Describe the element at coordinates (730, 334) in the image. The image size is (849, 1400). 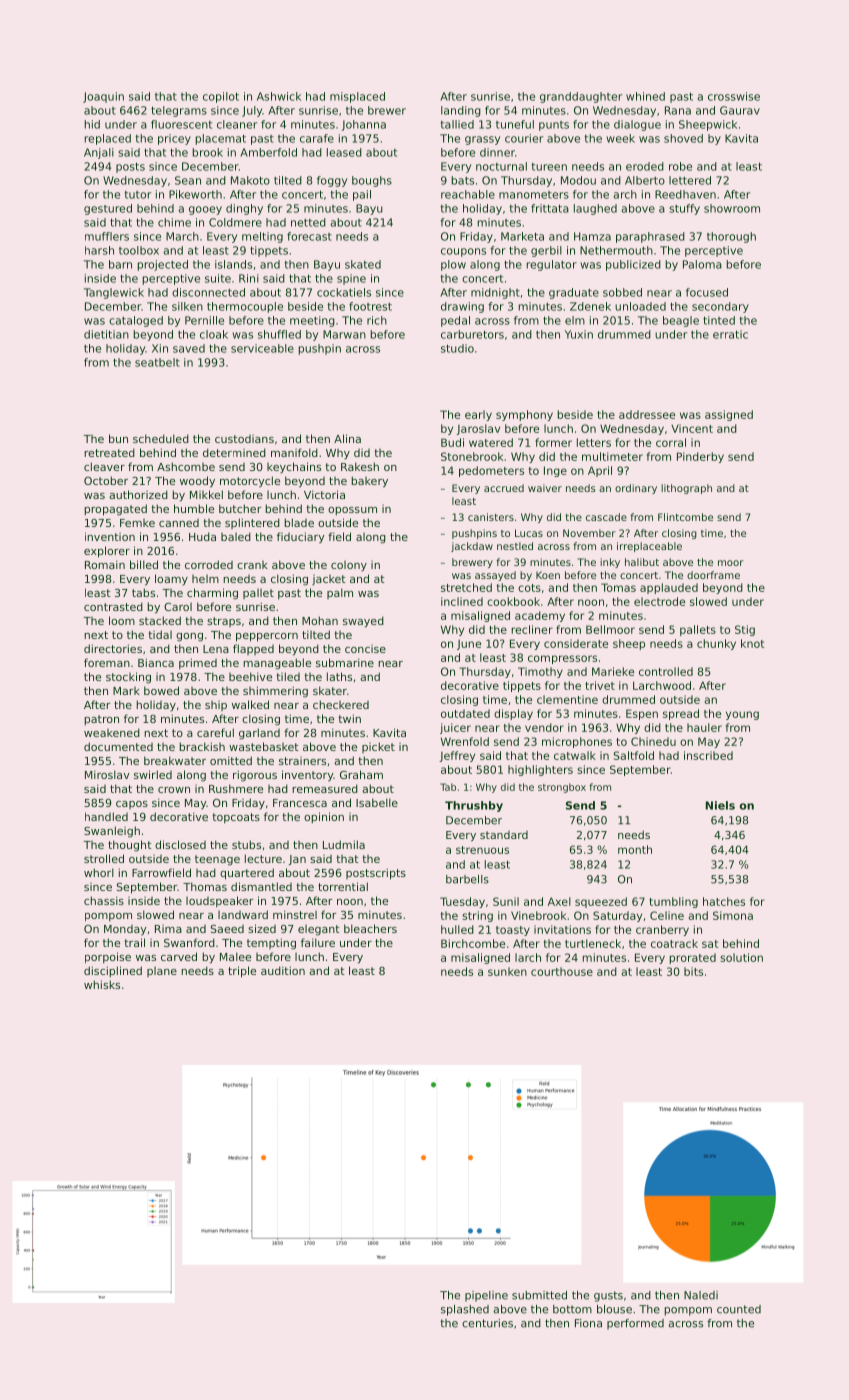
I see `erratic` at that location.
